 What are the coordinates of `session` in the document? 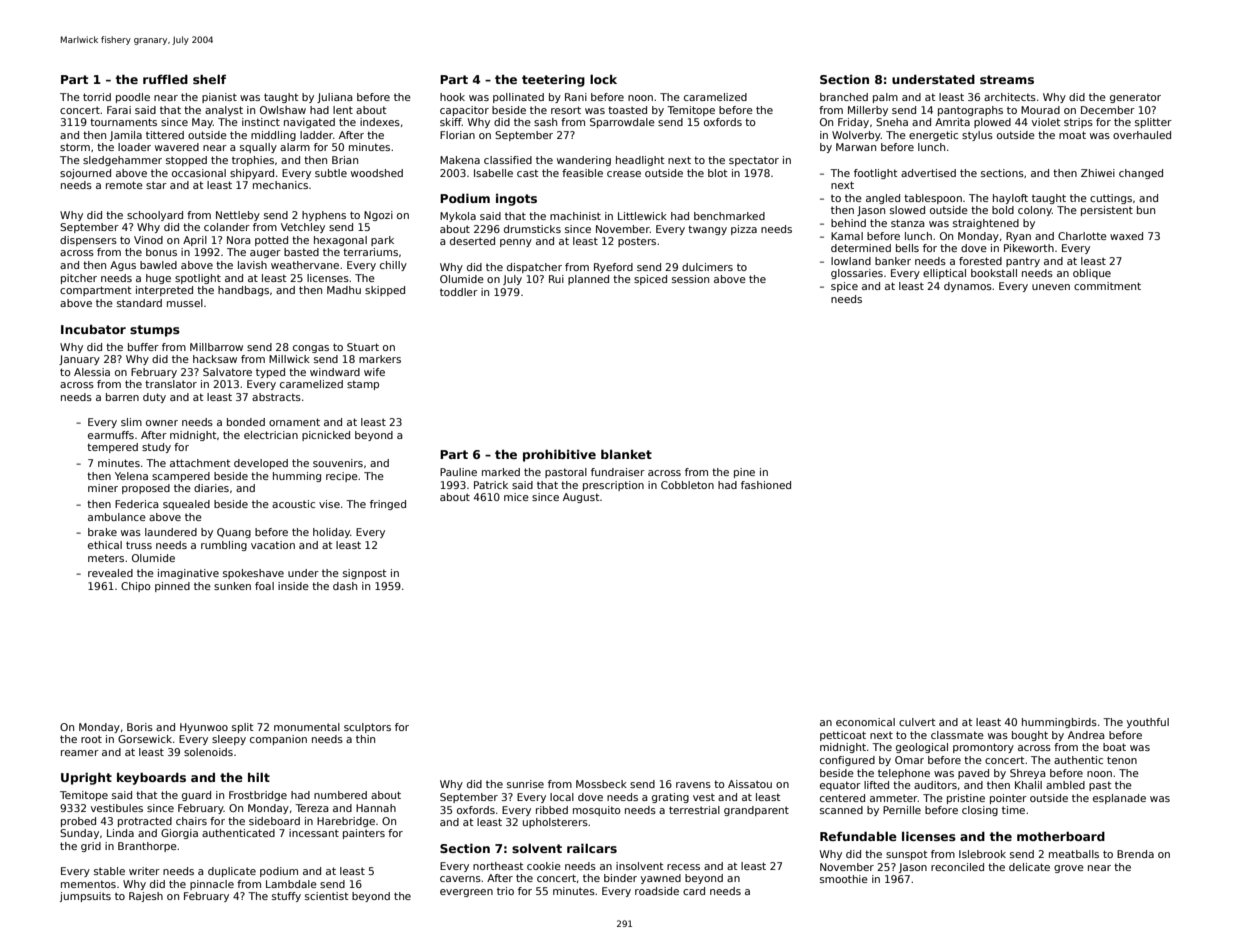 It's located at (690, 279).
